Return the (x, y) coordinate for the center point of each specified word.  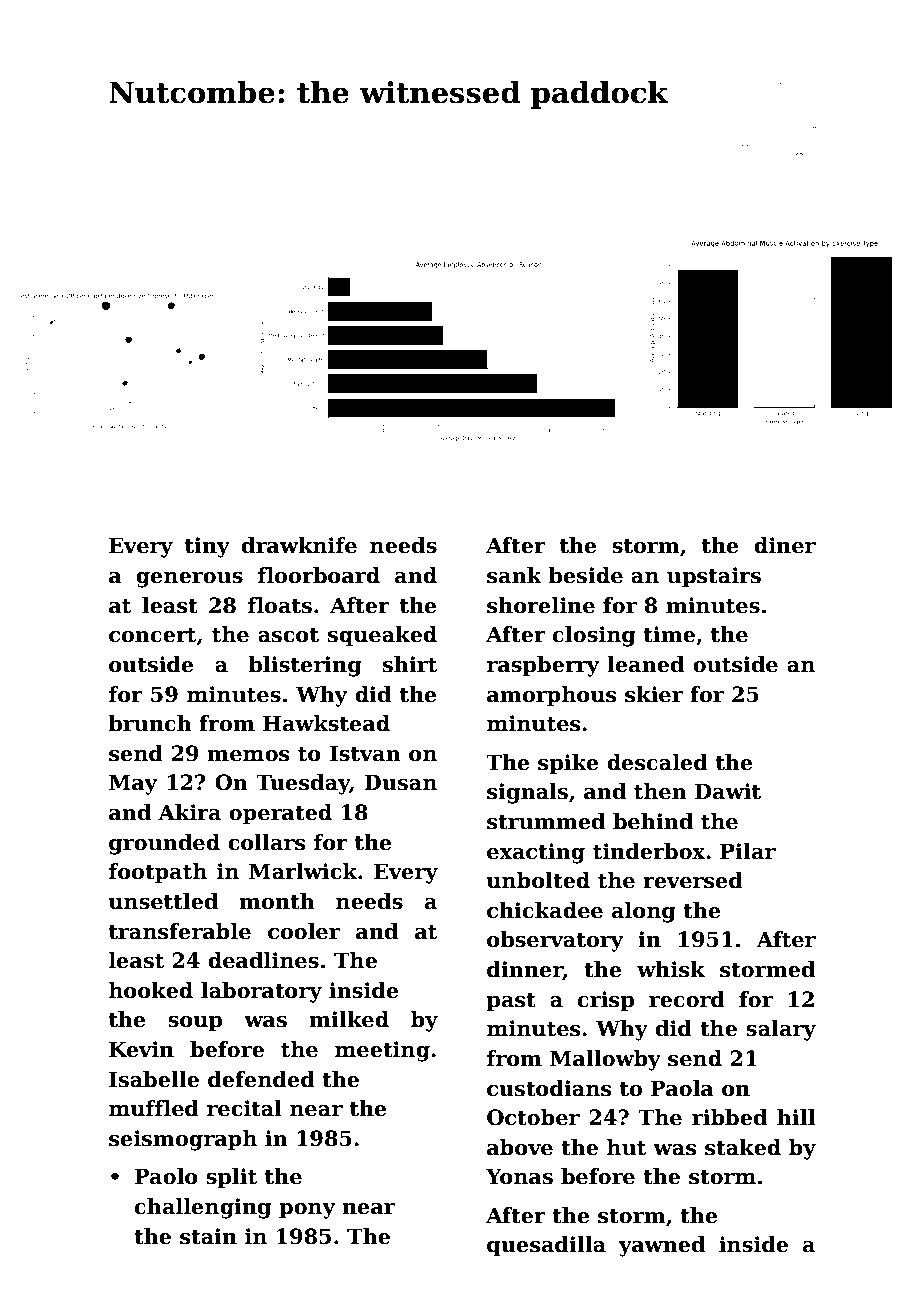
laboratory (261, 992)
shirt (410, 664)
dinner (525, 970)
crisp (606, 1001)
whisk (671, 969)
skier (654, 694)
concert (152, 635)
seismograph (183, 1140)
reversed (693, 880)
